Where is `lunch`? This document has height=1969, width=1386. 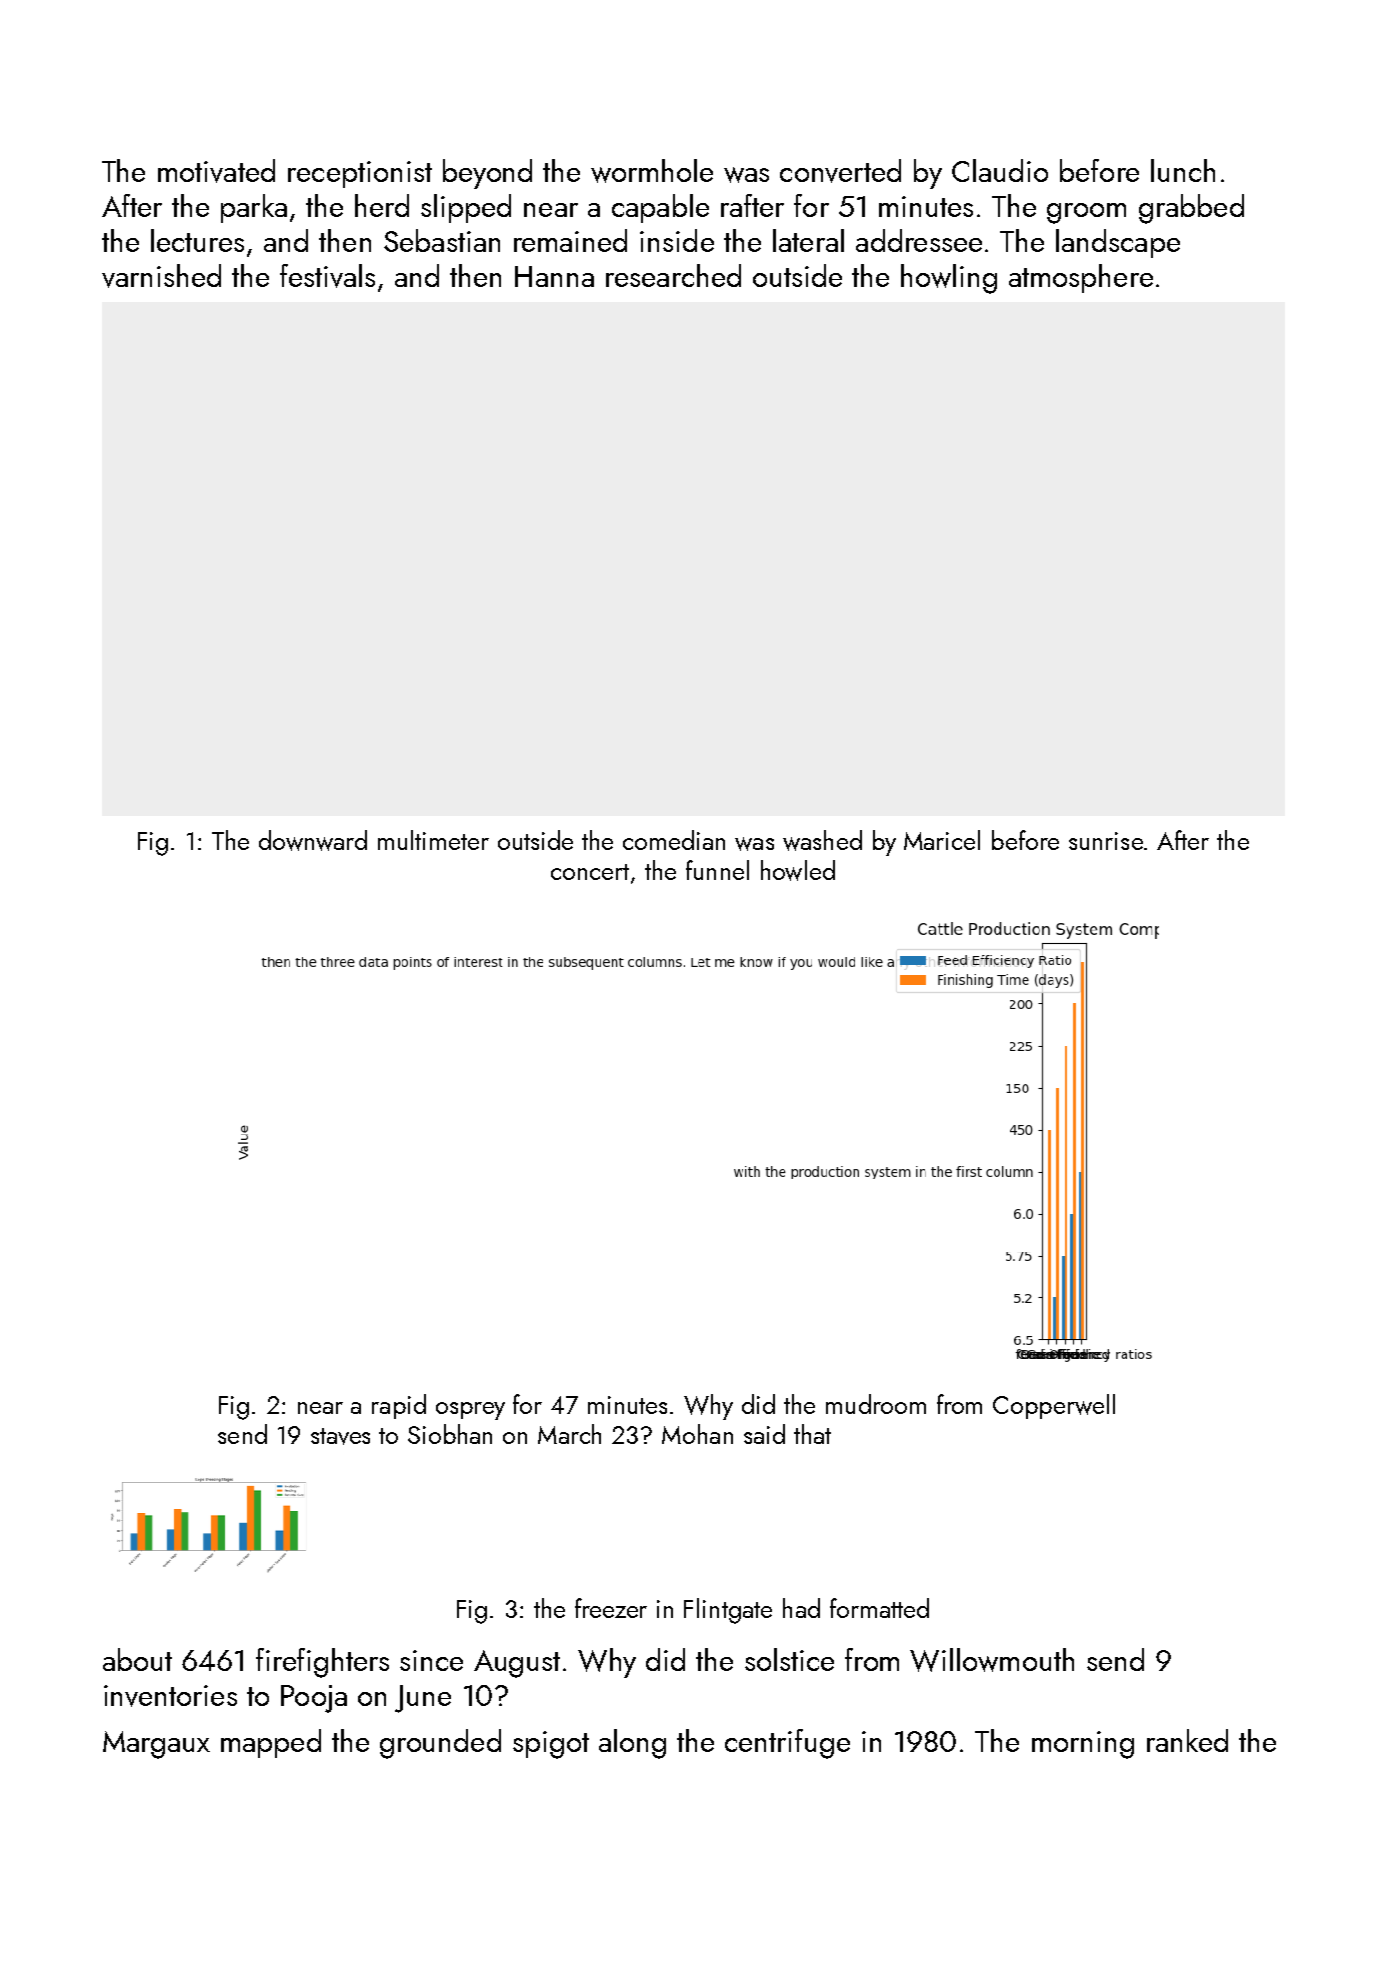
lunch is located at coordinates (1183, 170).
